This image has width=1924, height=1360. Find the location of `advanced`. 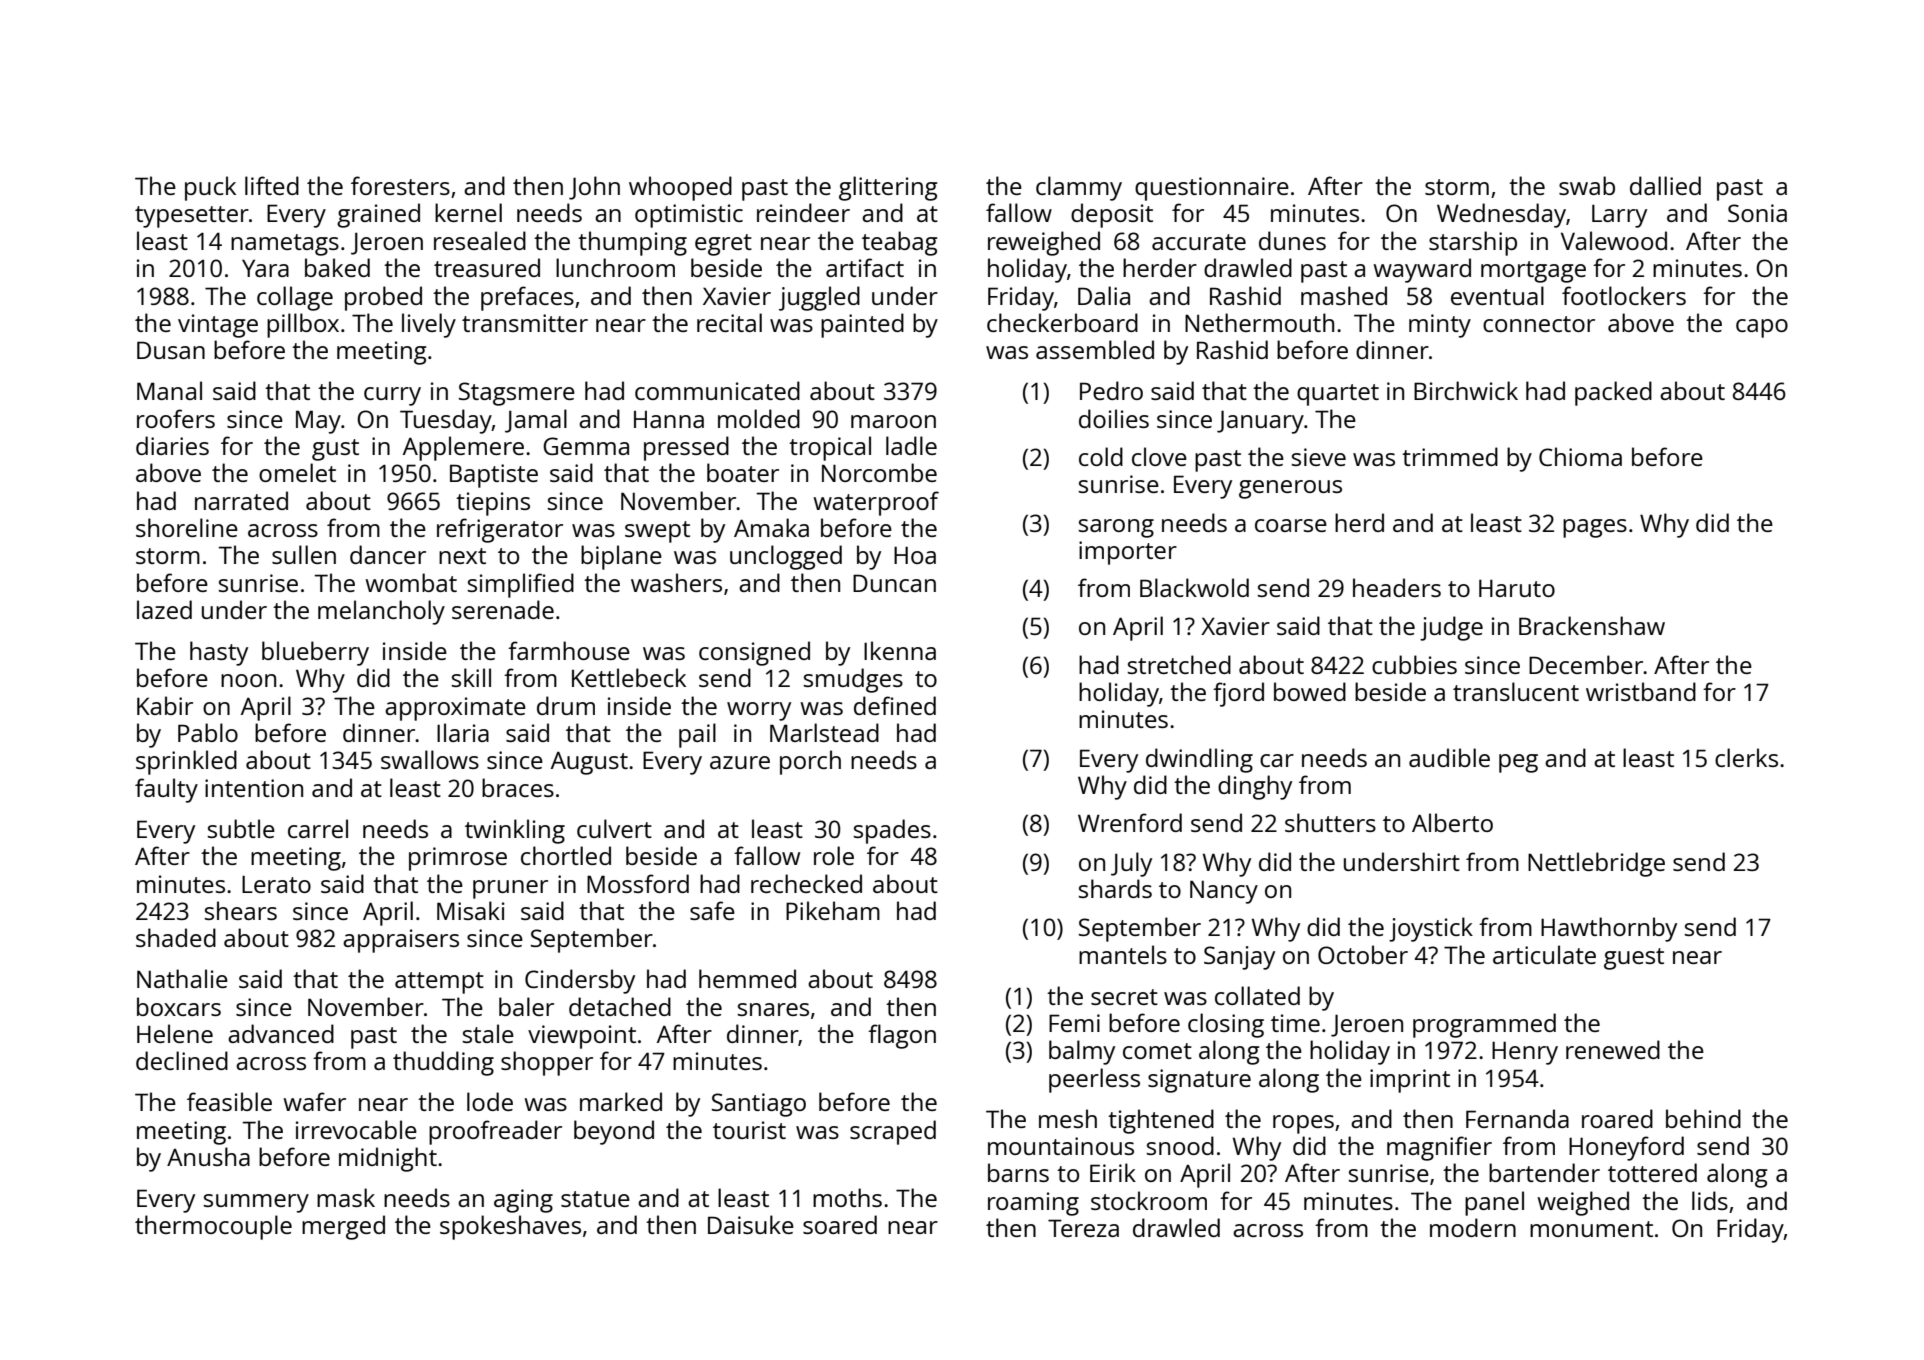

advanced is located at coordinates (281, 1033).
